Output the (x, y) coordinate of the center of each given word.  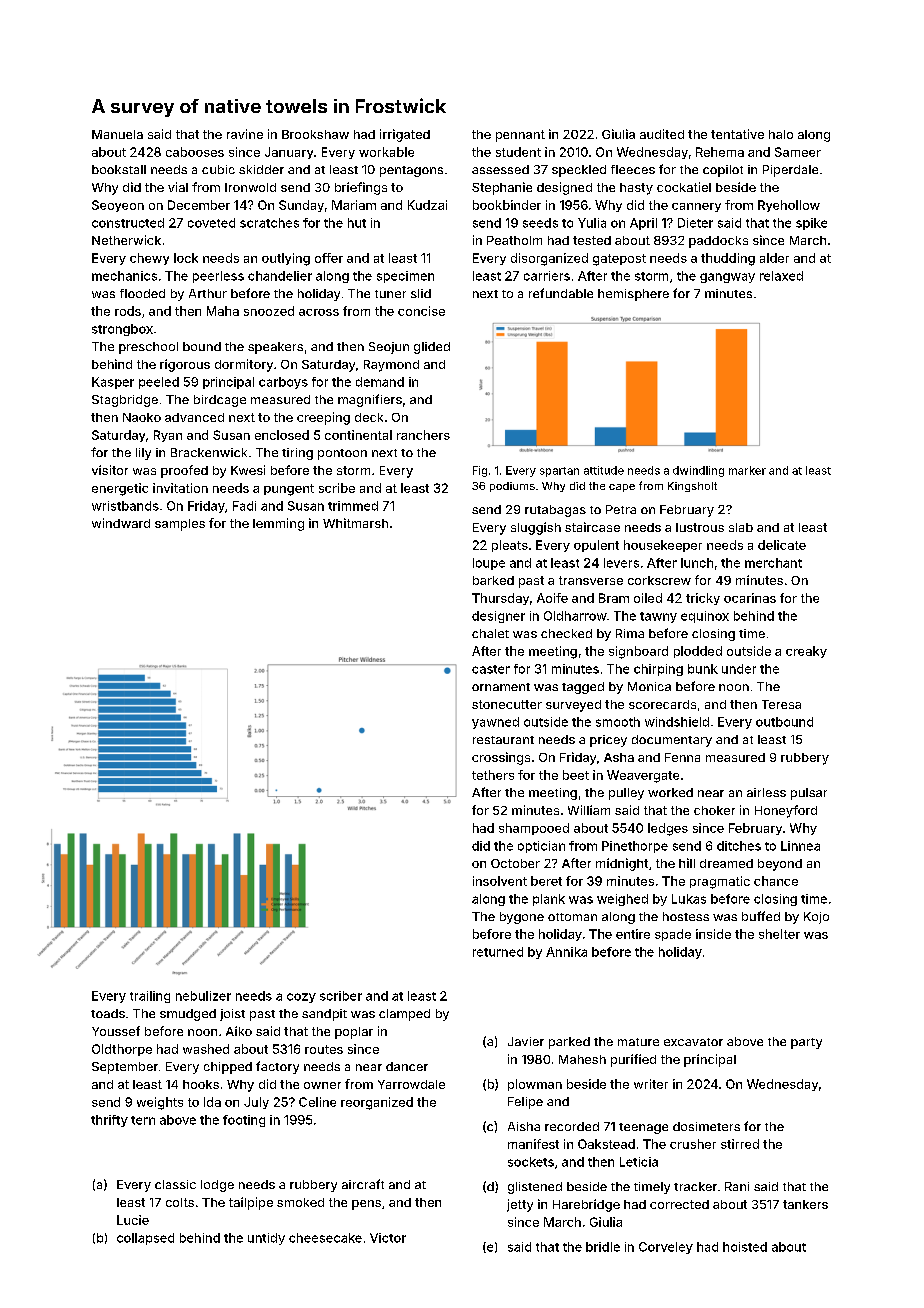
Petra (621, 509)
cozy (301, 998)
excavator (693, 1042)
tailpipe (251, 1203)
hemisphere (633, 295)
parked (569, 1043)
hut (357, 223)
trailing (150, 997)
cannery (696, 207)
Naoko (142, 417)
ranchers (423, 435)
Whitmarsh (355, 523)
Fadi (244, 506)
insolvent (500, 881)
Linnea (800, 846)
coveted (211, 223)
